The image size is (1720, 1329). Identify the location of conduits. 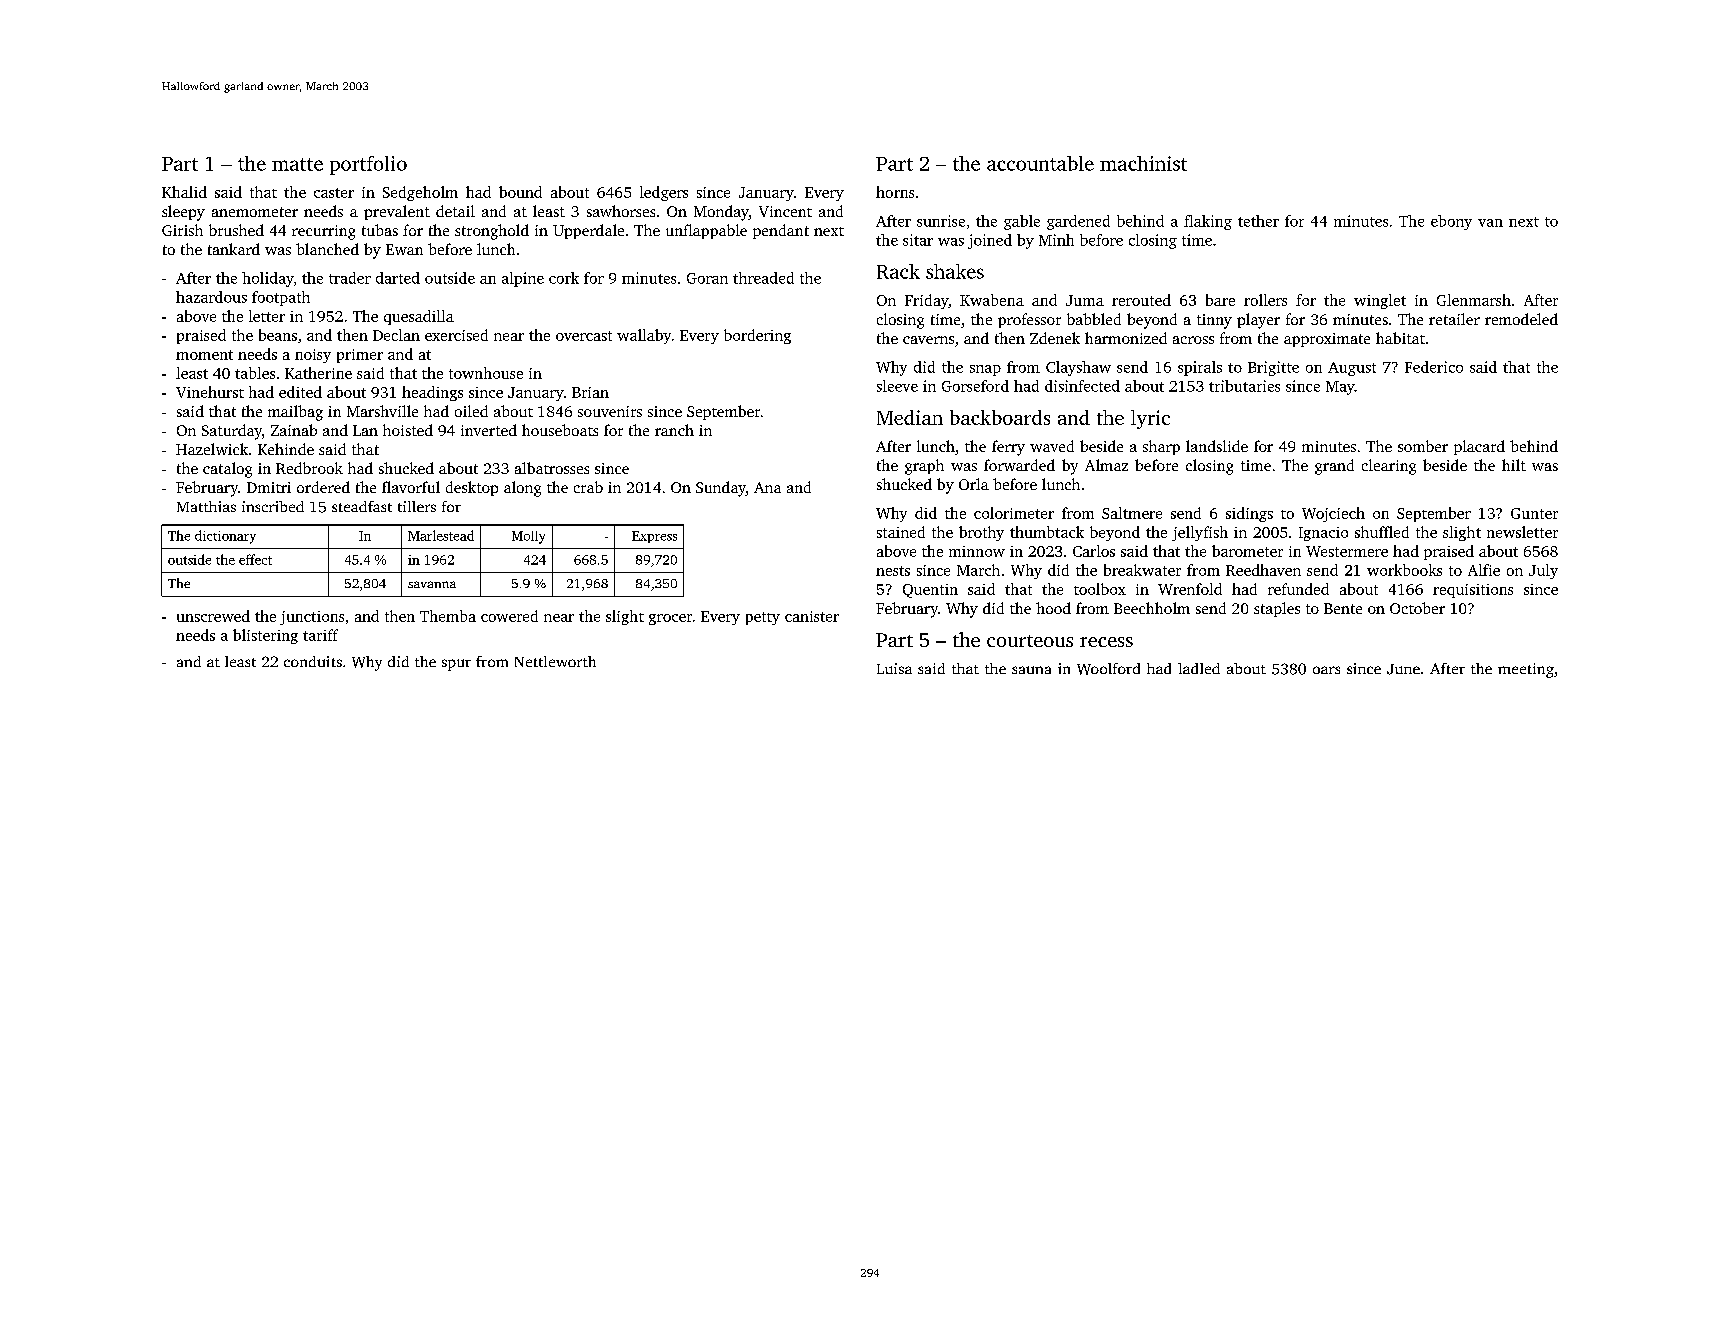
(313, 661).
